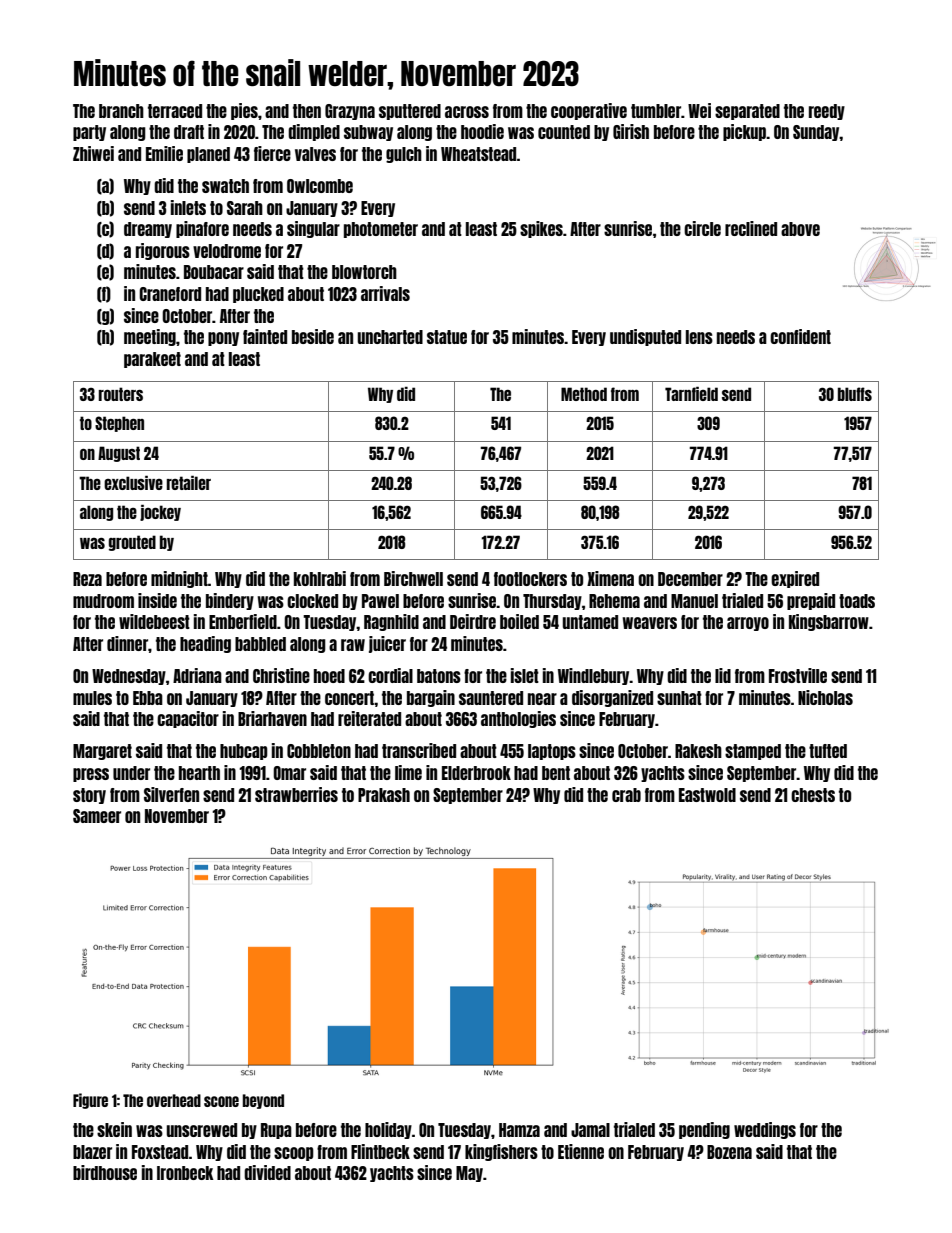  Describe the element at coordinates (121, 111) in the image. I see `branch` at that location.
